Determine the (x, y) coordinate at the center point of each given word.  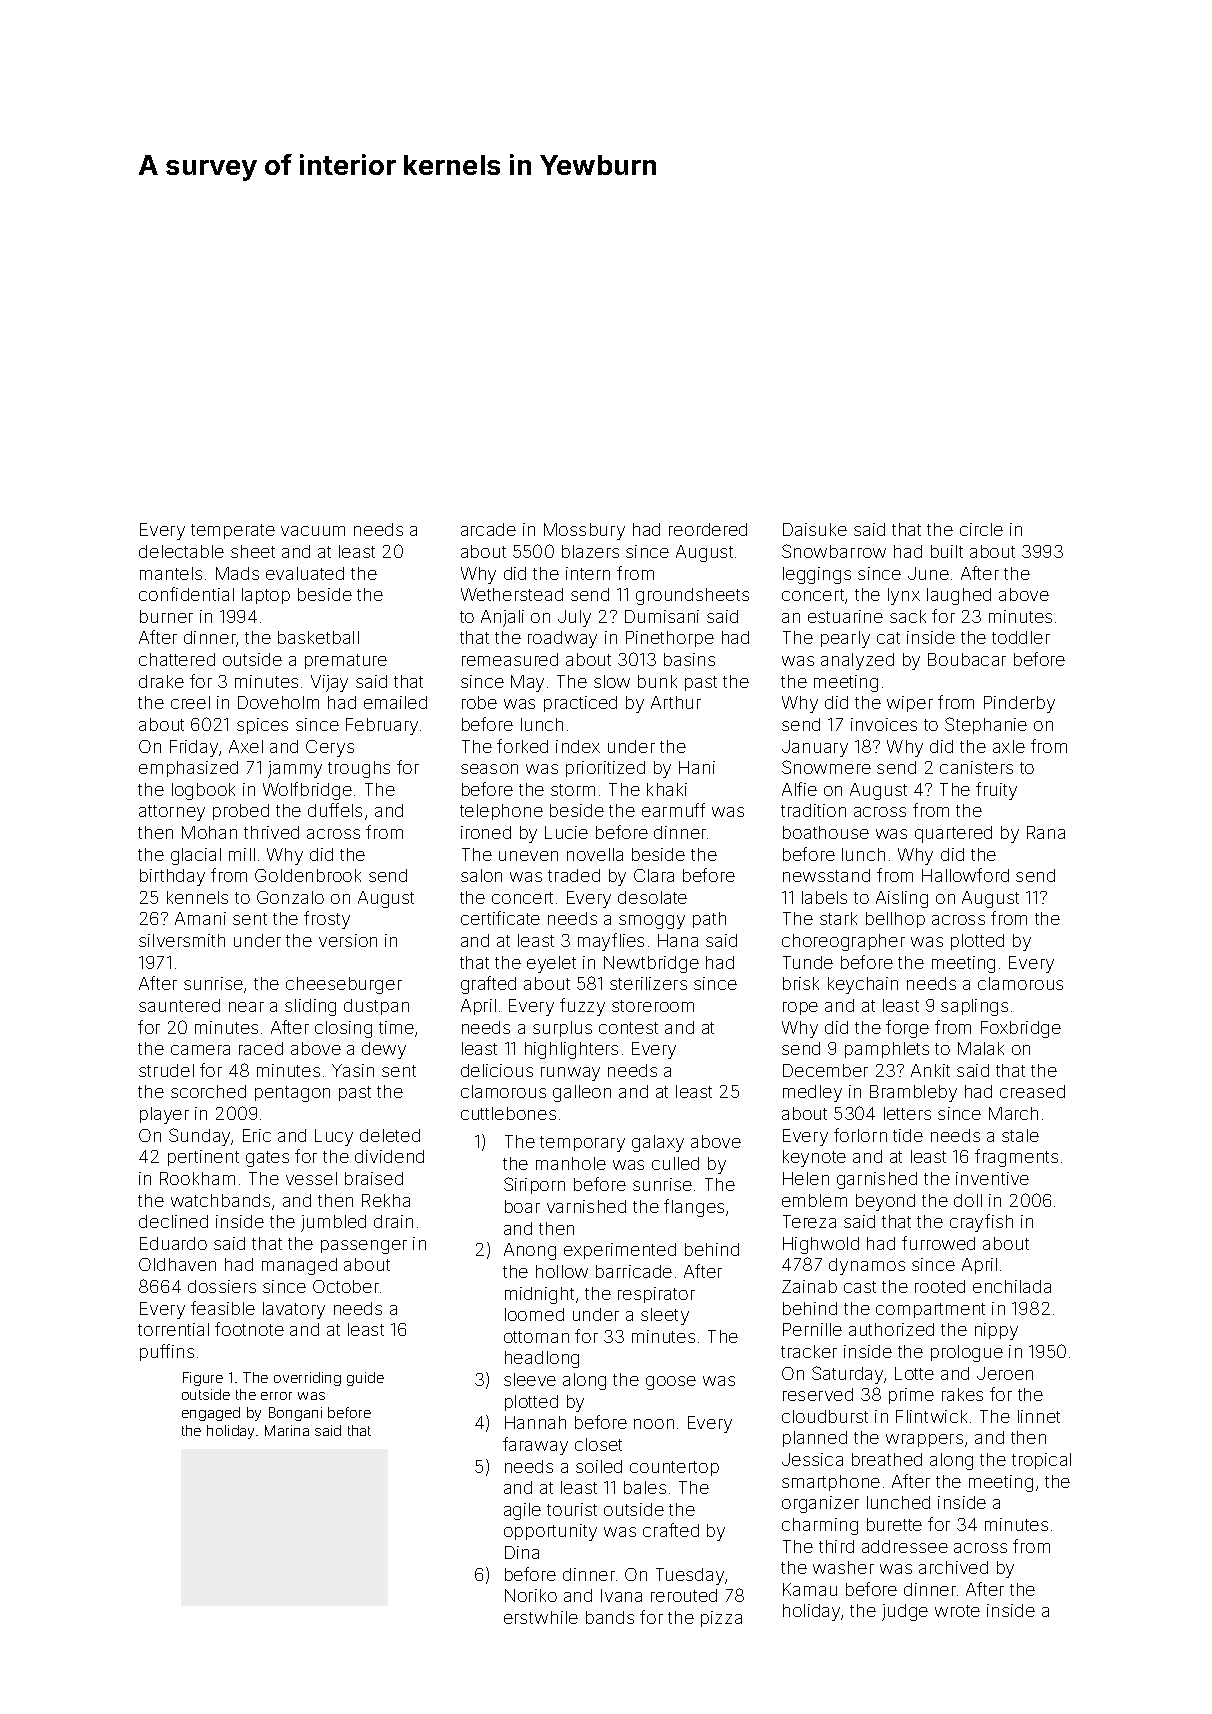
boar (522, 1206)
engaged (211, 1414)
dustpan (376, 1007)
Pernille (812, 1329)
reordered (708, 529)
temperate (233, 531)
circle (981, 529)
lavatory (294, 1310)
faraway (535, 1446)
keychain (863, 985)
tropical (1041, 1461)
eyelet (551, 964)
